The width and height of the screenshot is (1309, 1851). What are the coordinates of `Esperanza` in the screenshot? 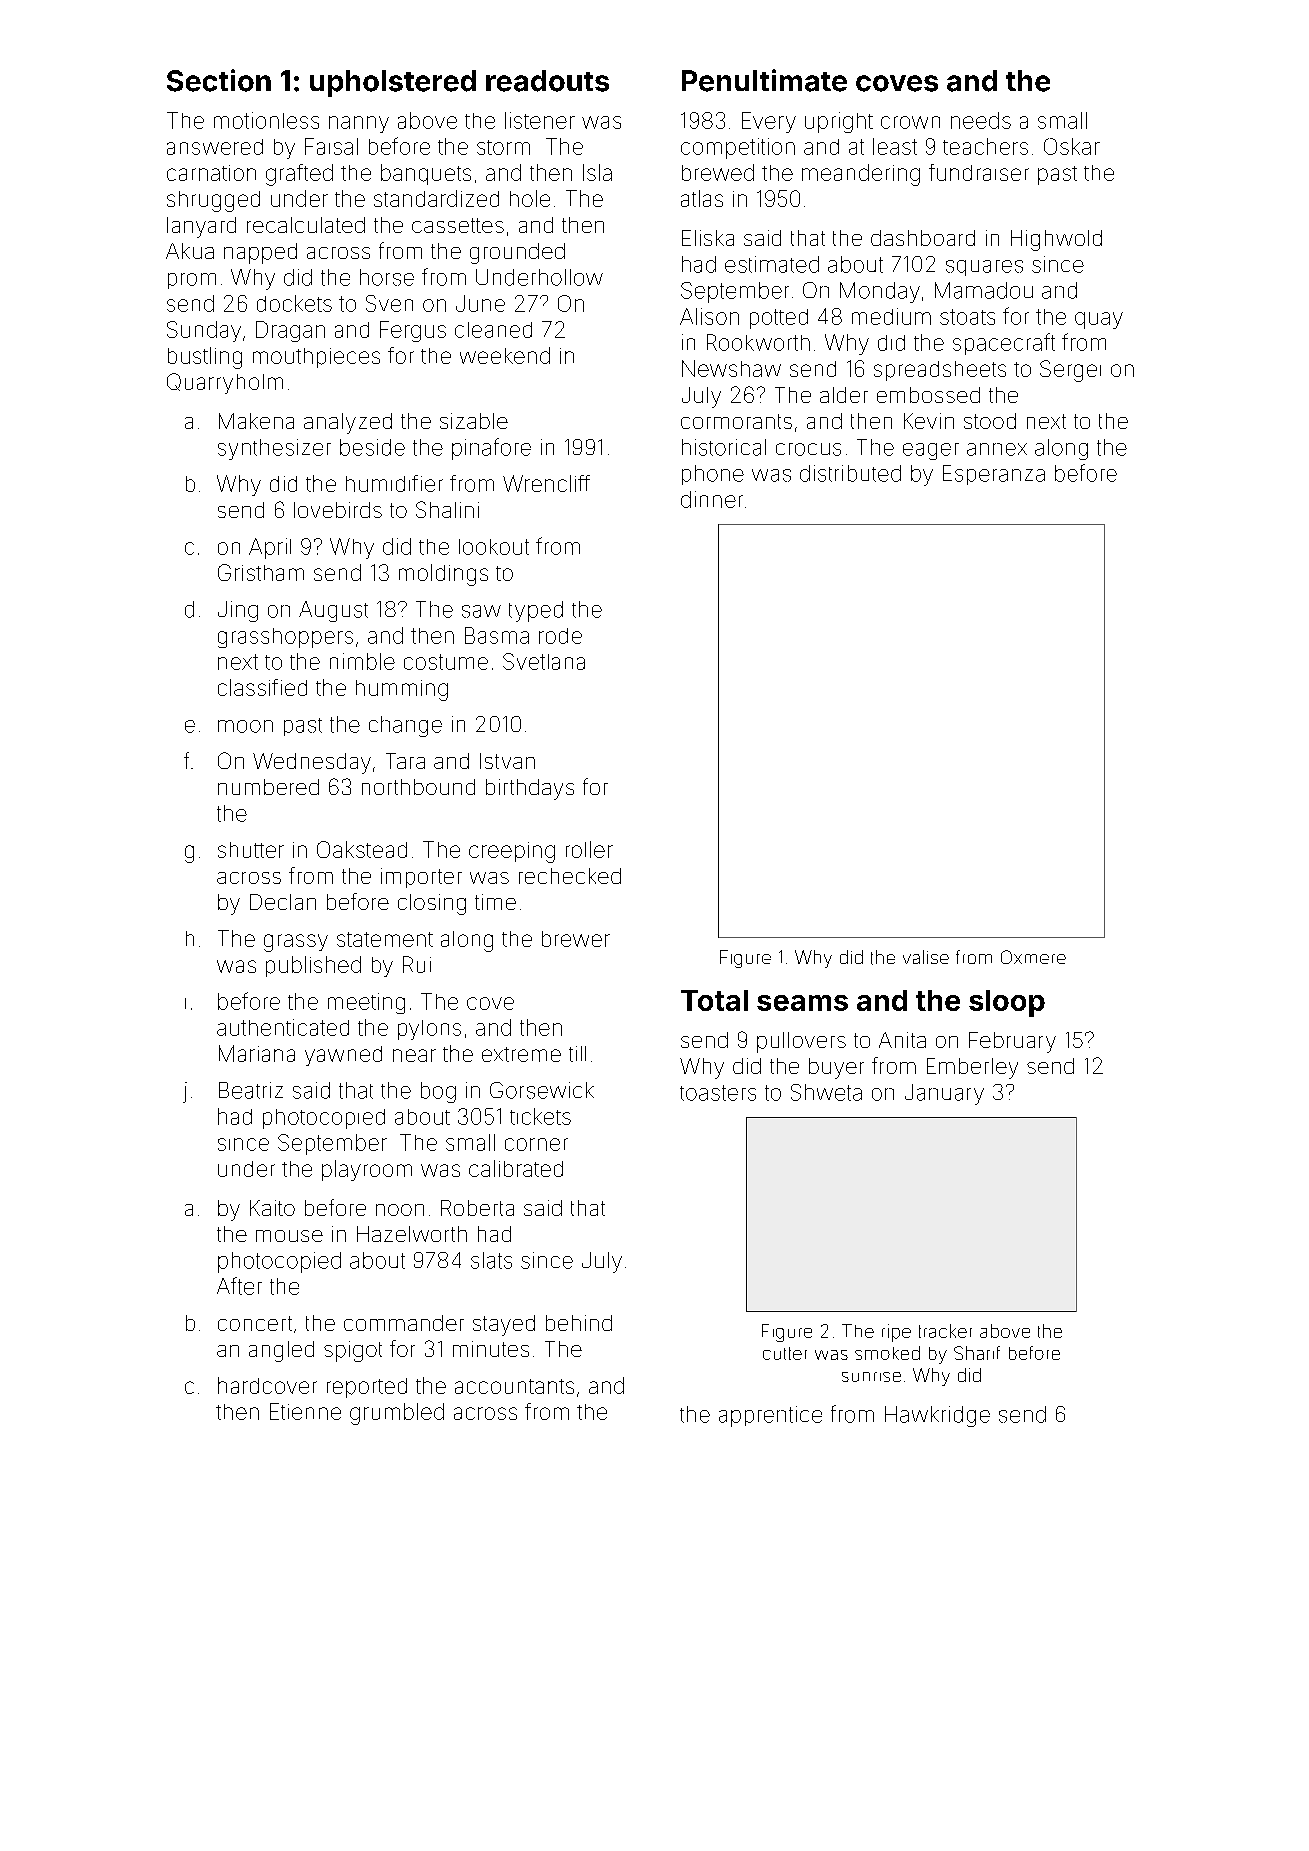 It's located at (994, 475).
